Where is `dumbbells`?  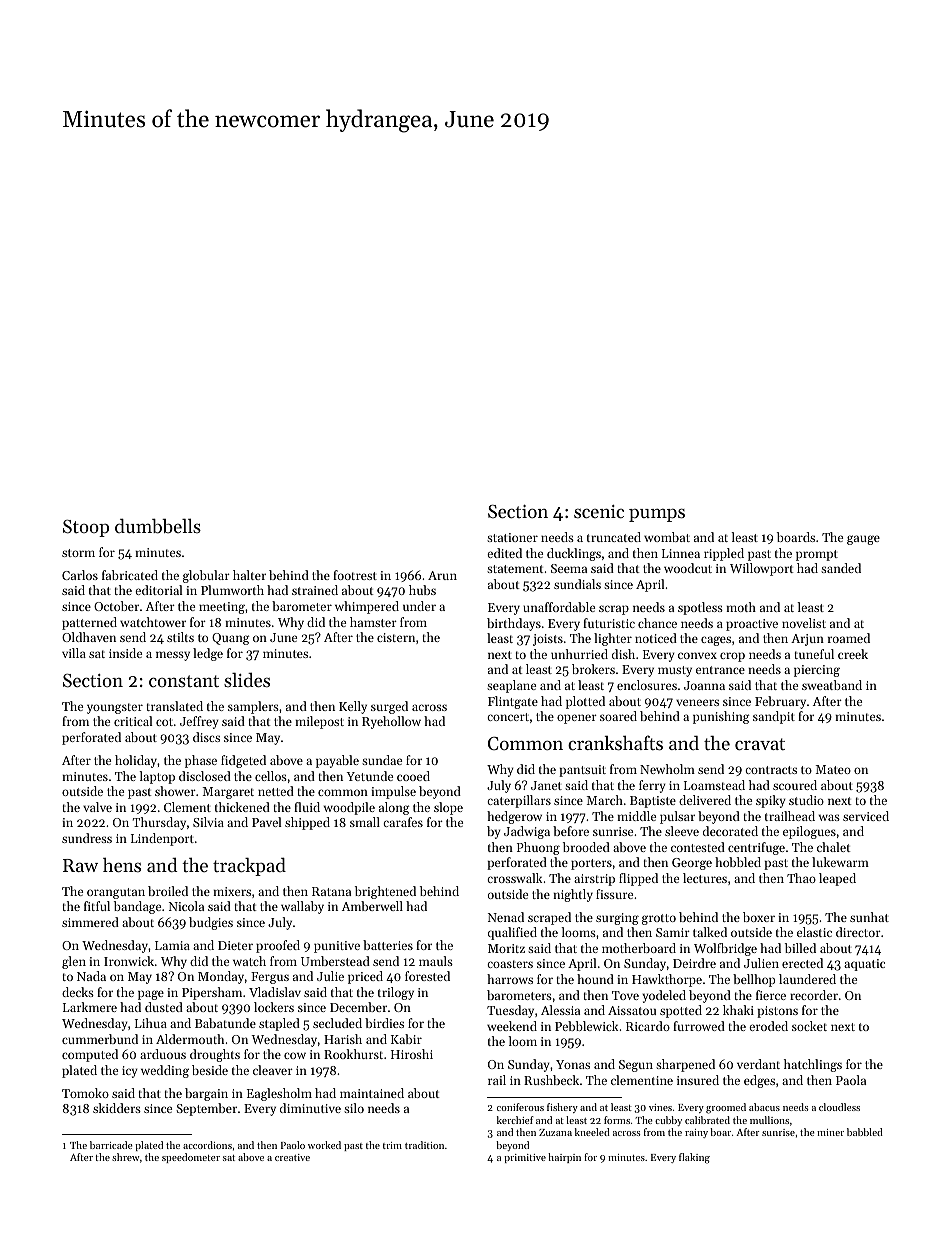
dumbbells is located at coordinates (158, 526).
